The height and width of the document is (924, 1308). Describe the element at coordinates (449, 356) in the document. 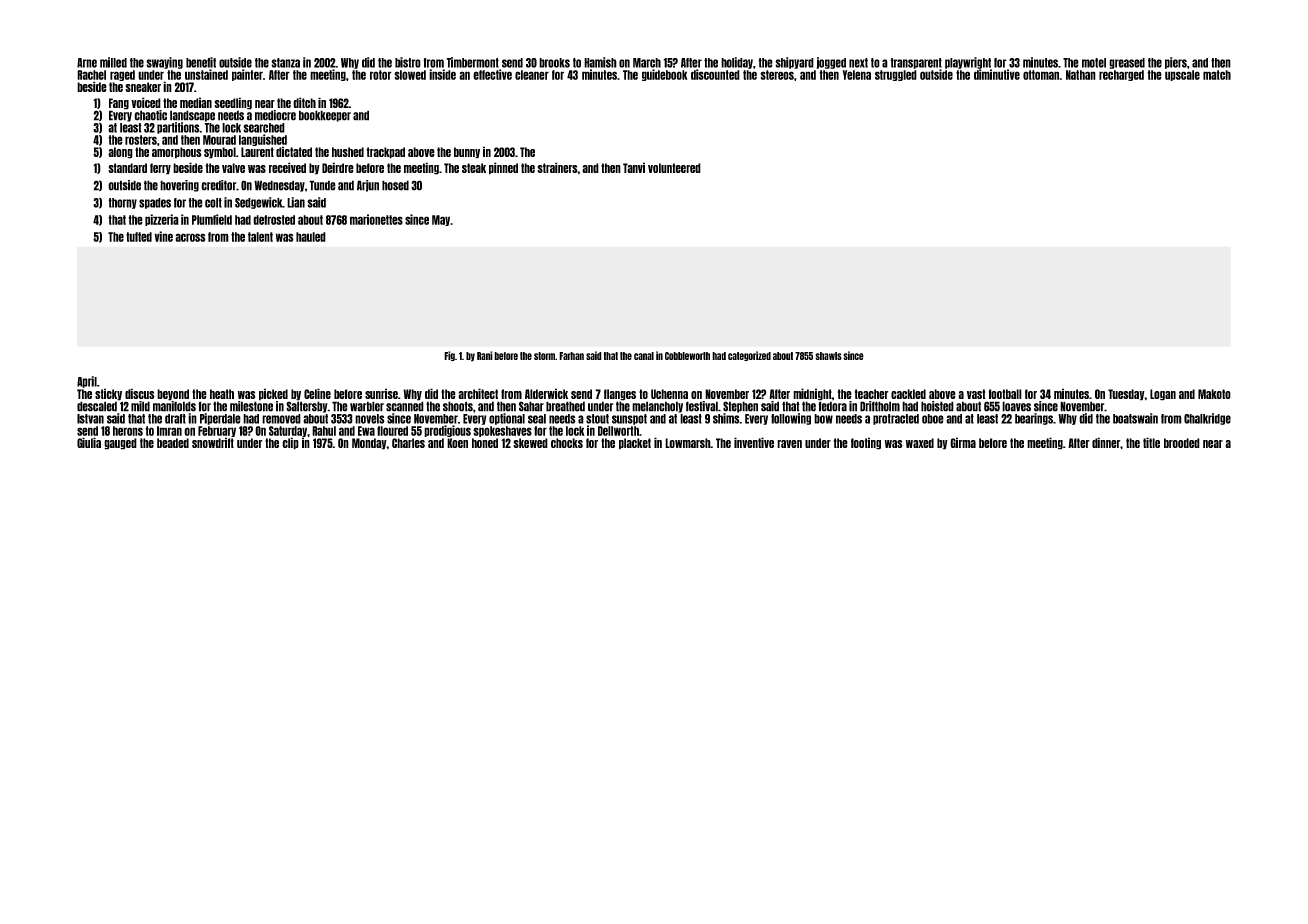

I see `Fig` at that location.
